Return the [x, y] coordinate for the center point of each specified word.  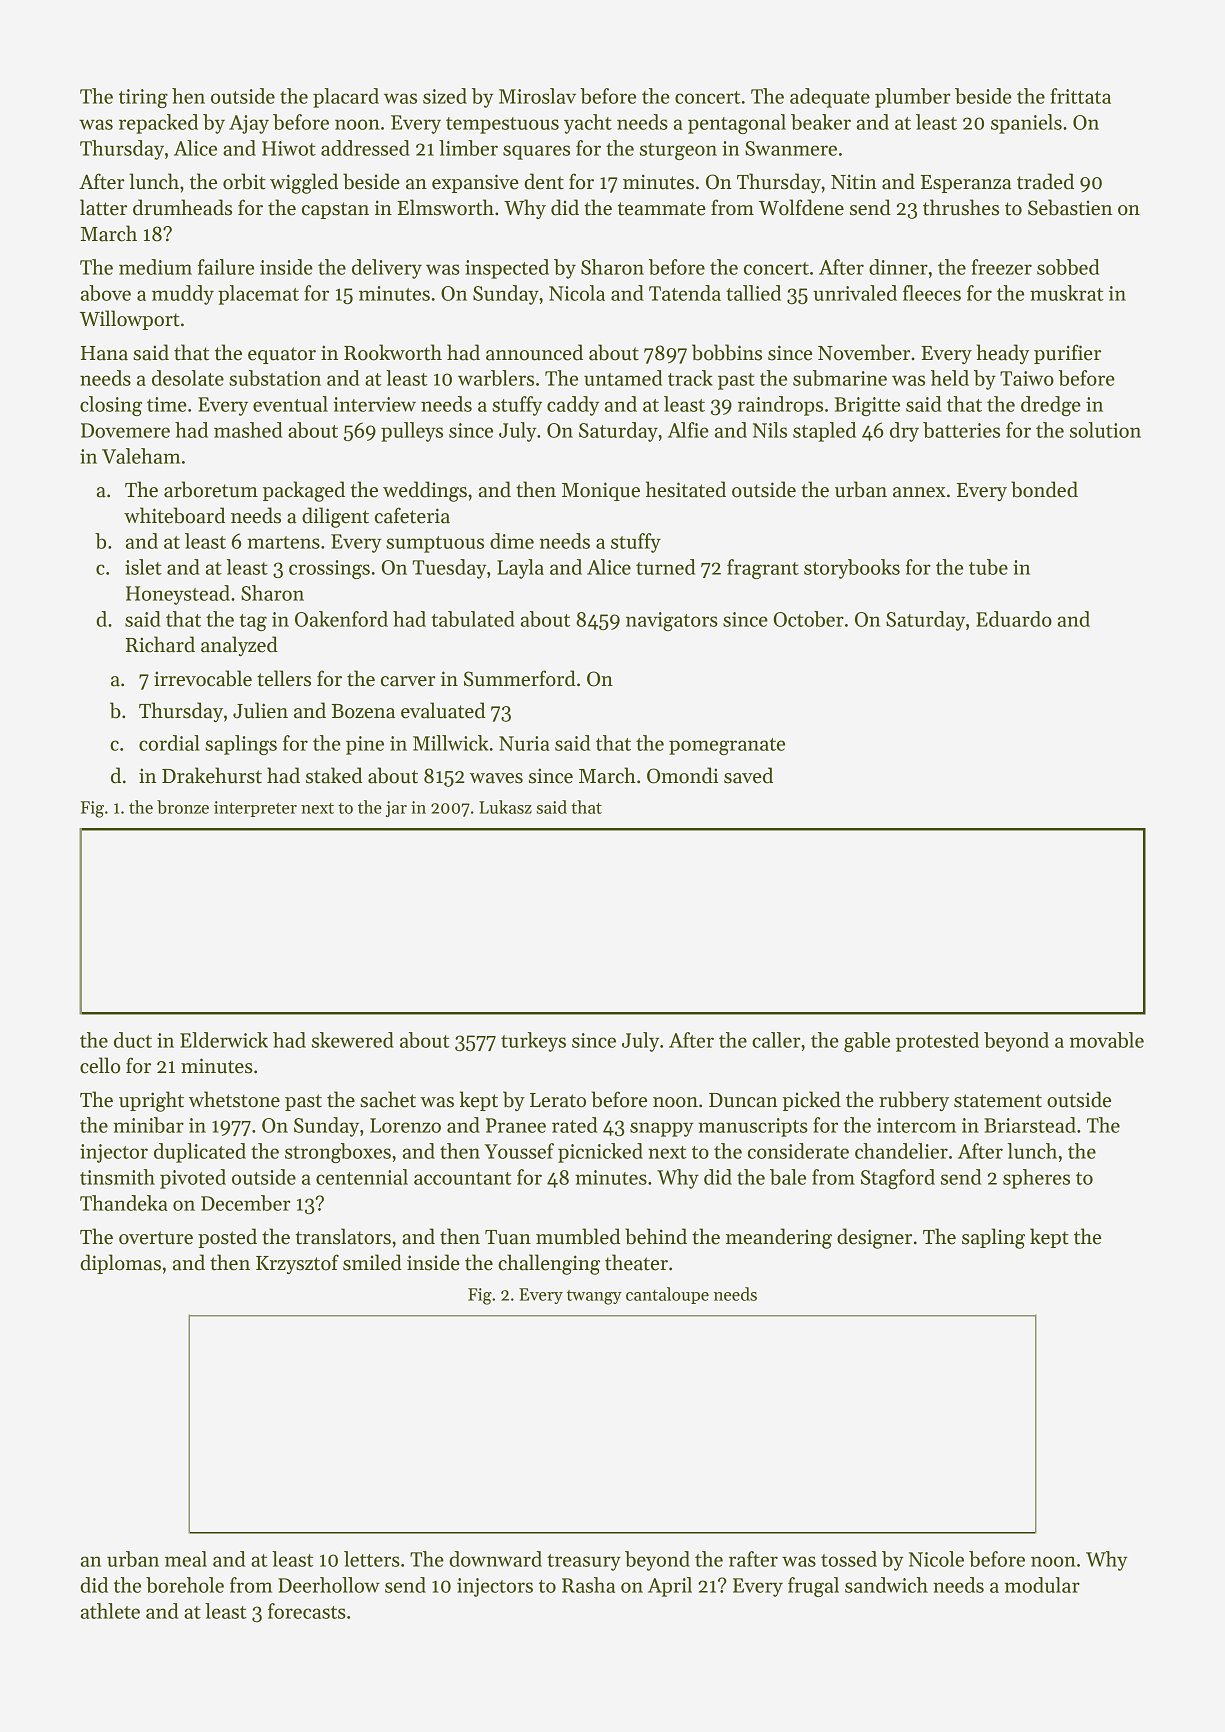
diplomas [120, 1264]
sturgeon [678, 151]
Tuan [508, 1237]
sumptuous [435, 544]
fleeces [932, 293]
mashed [248, 430]
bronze [183, 807]
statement [998, 1101]
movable [1107, 1040]
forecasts [307, 1611]
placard [346, 98]
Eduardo [1014, 619]
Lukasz [505, 807]
